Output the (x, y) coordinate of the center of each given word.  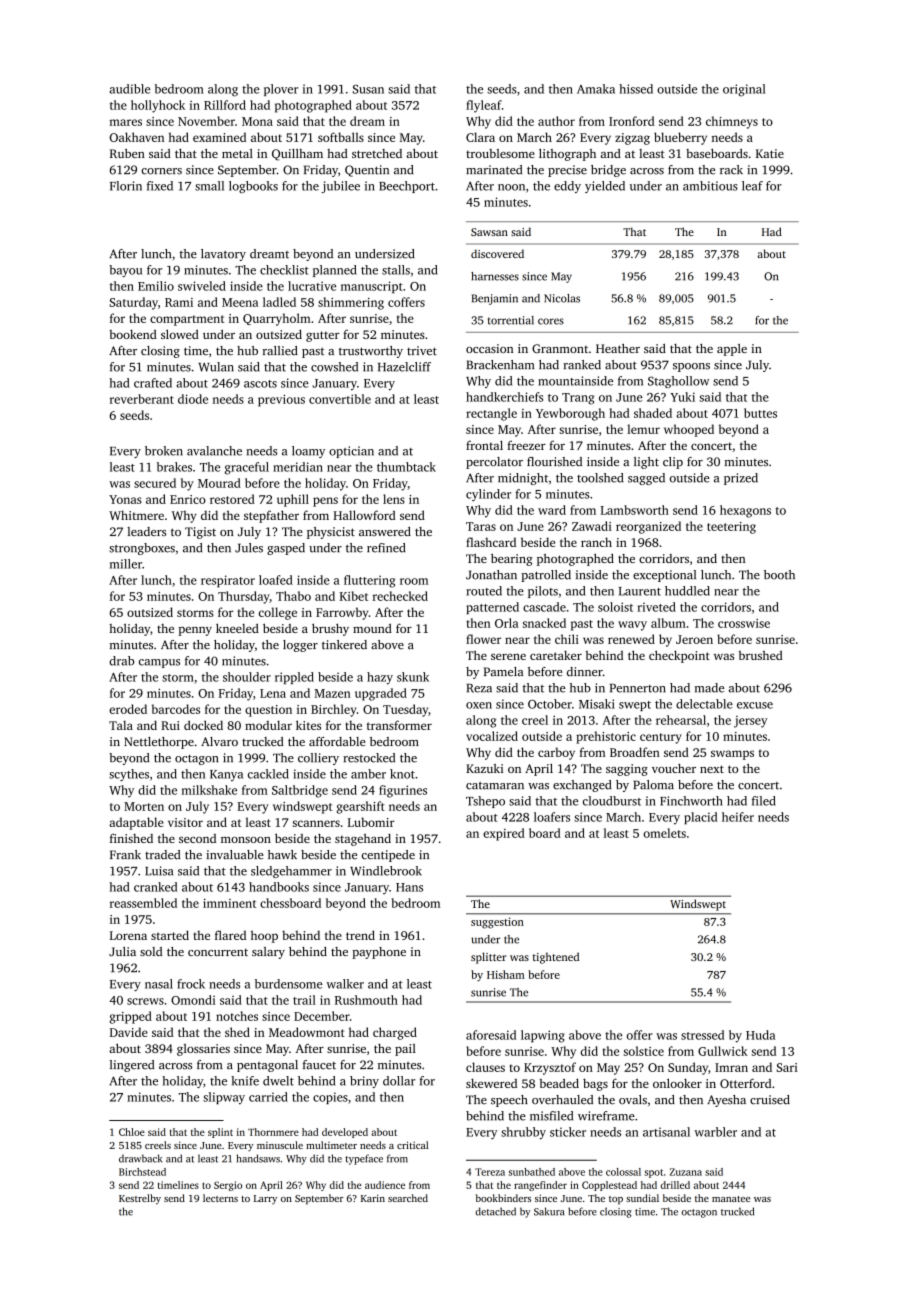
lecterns (220, 1198)
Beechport (407, 187)
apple (732, 350)
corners (161, 171)
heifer (738, 817)
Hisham (506, 974)
